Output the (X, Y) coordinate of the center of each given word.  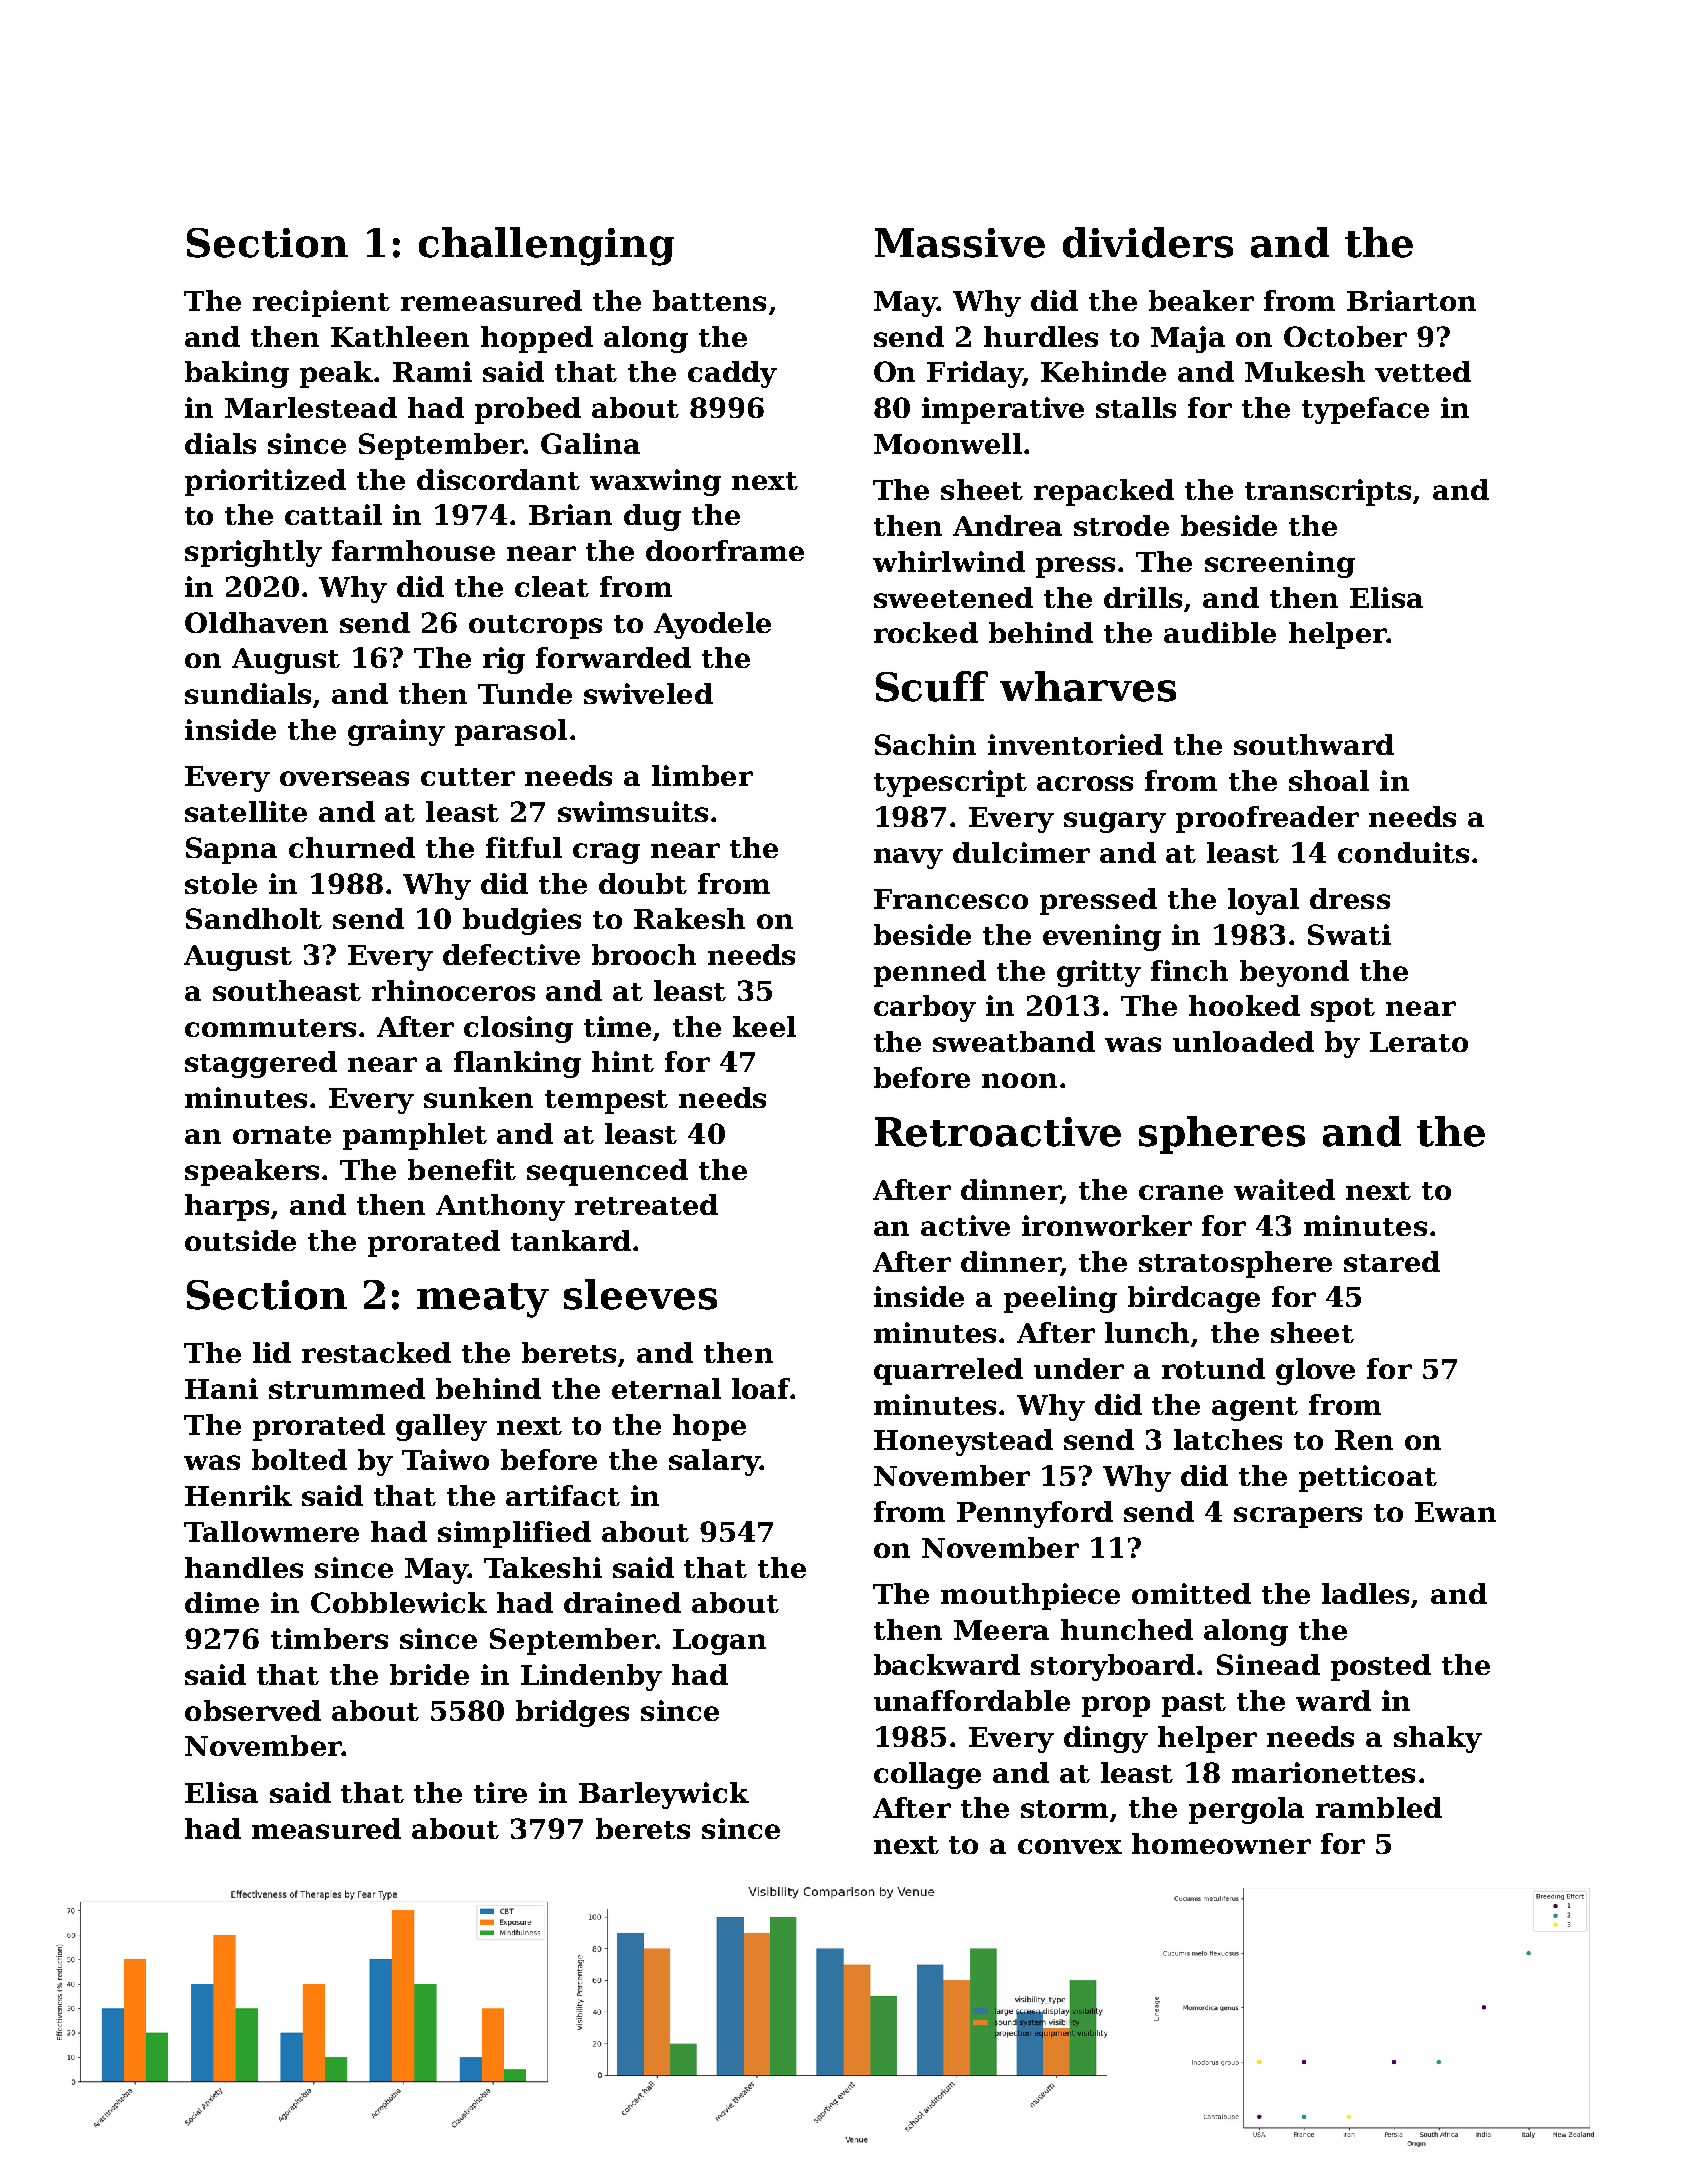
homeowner (1221, 1843)
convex (1070, 1846)
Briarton (1411, 300)
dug (652, 517)
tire (500, 1792)
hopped (537, 339)
